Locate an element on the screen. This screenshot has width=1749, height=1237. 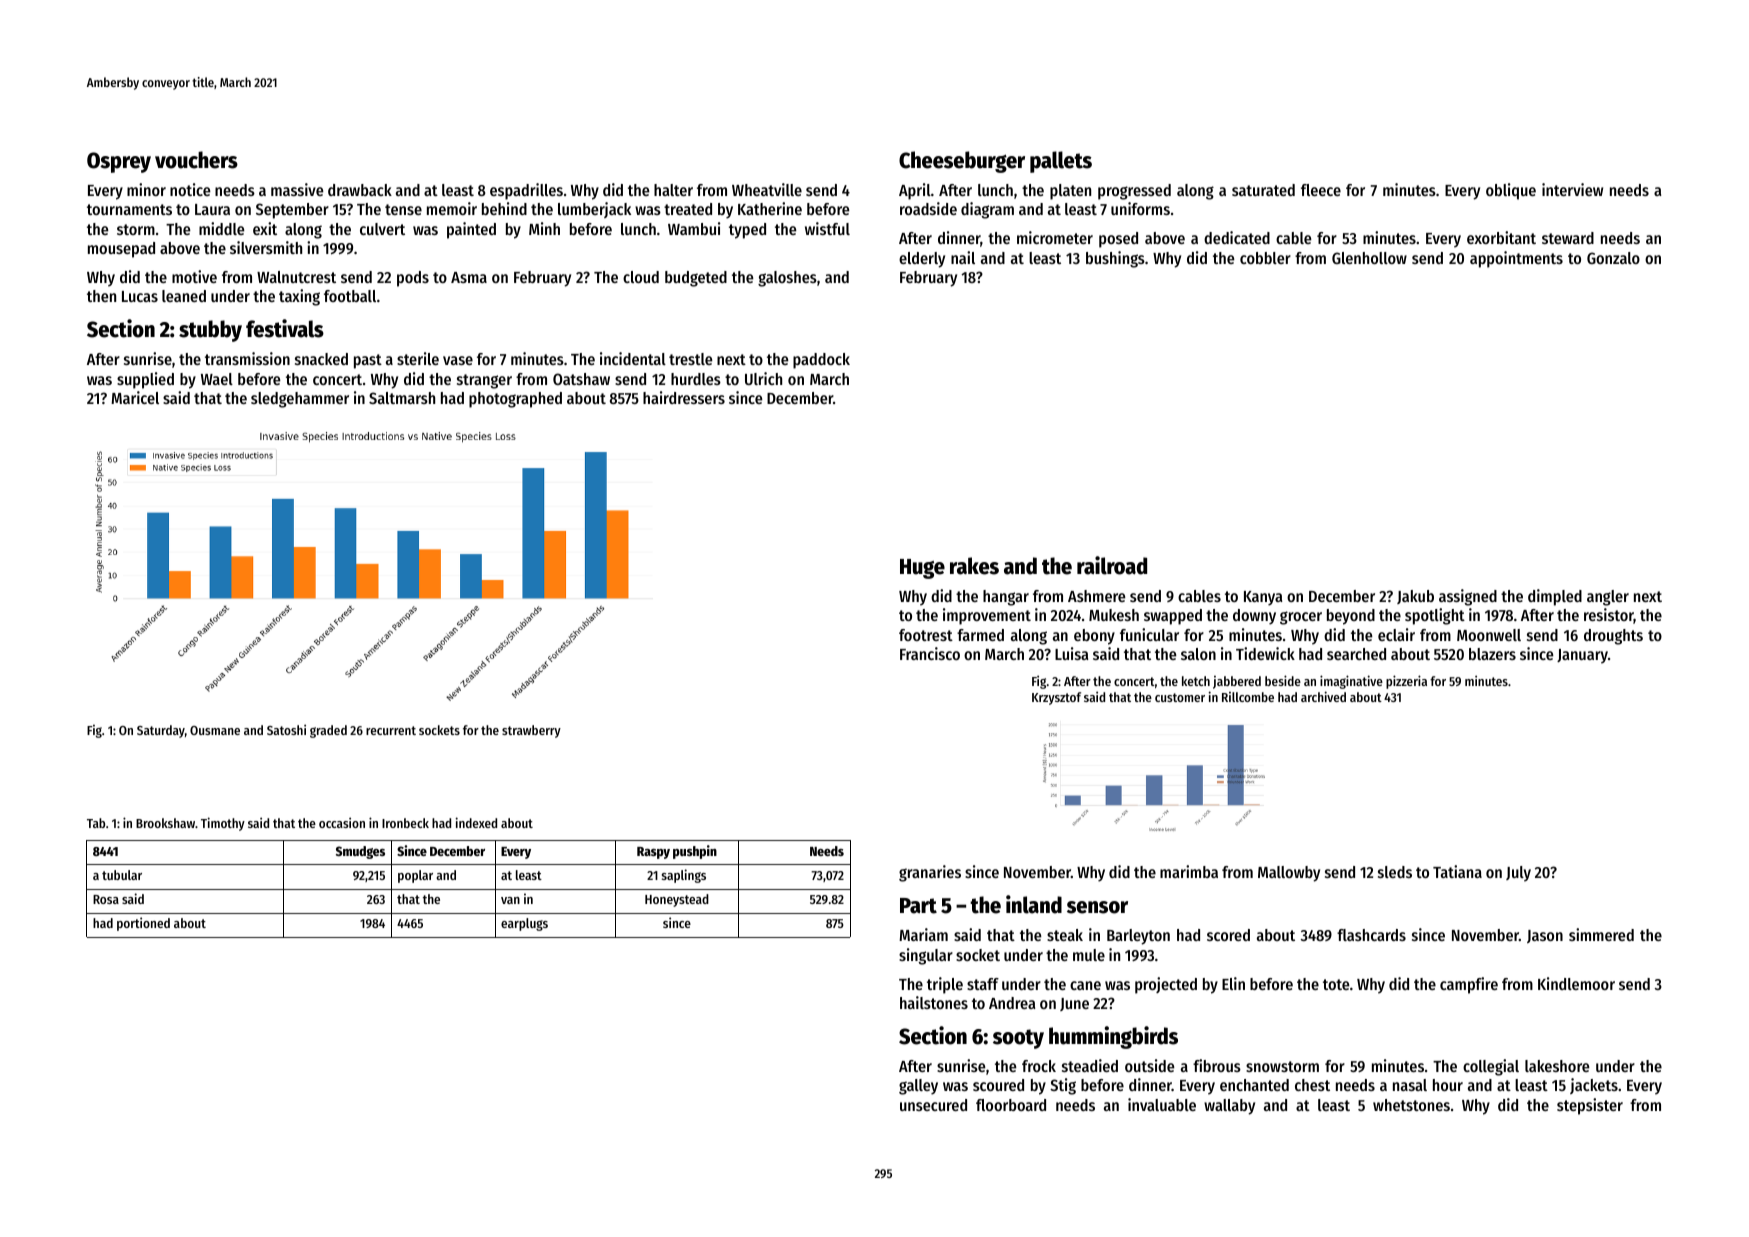
stepsister is located at coordinates (1590, 1106).
